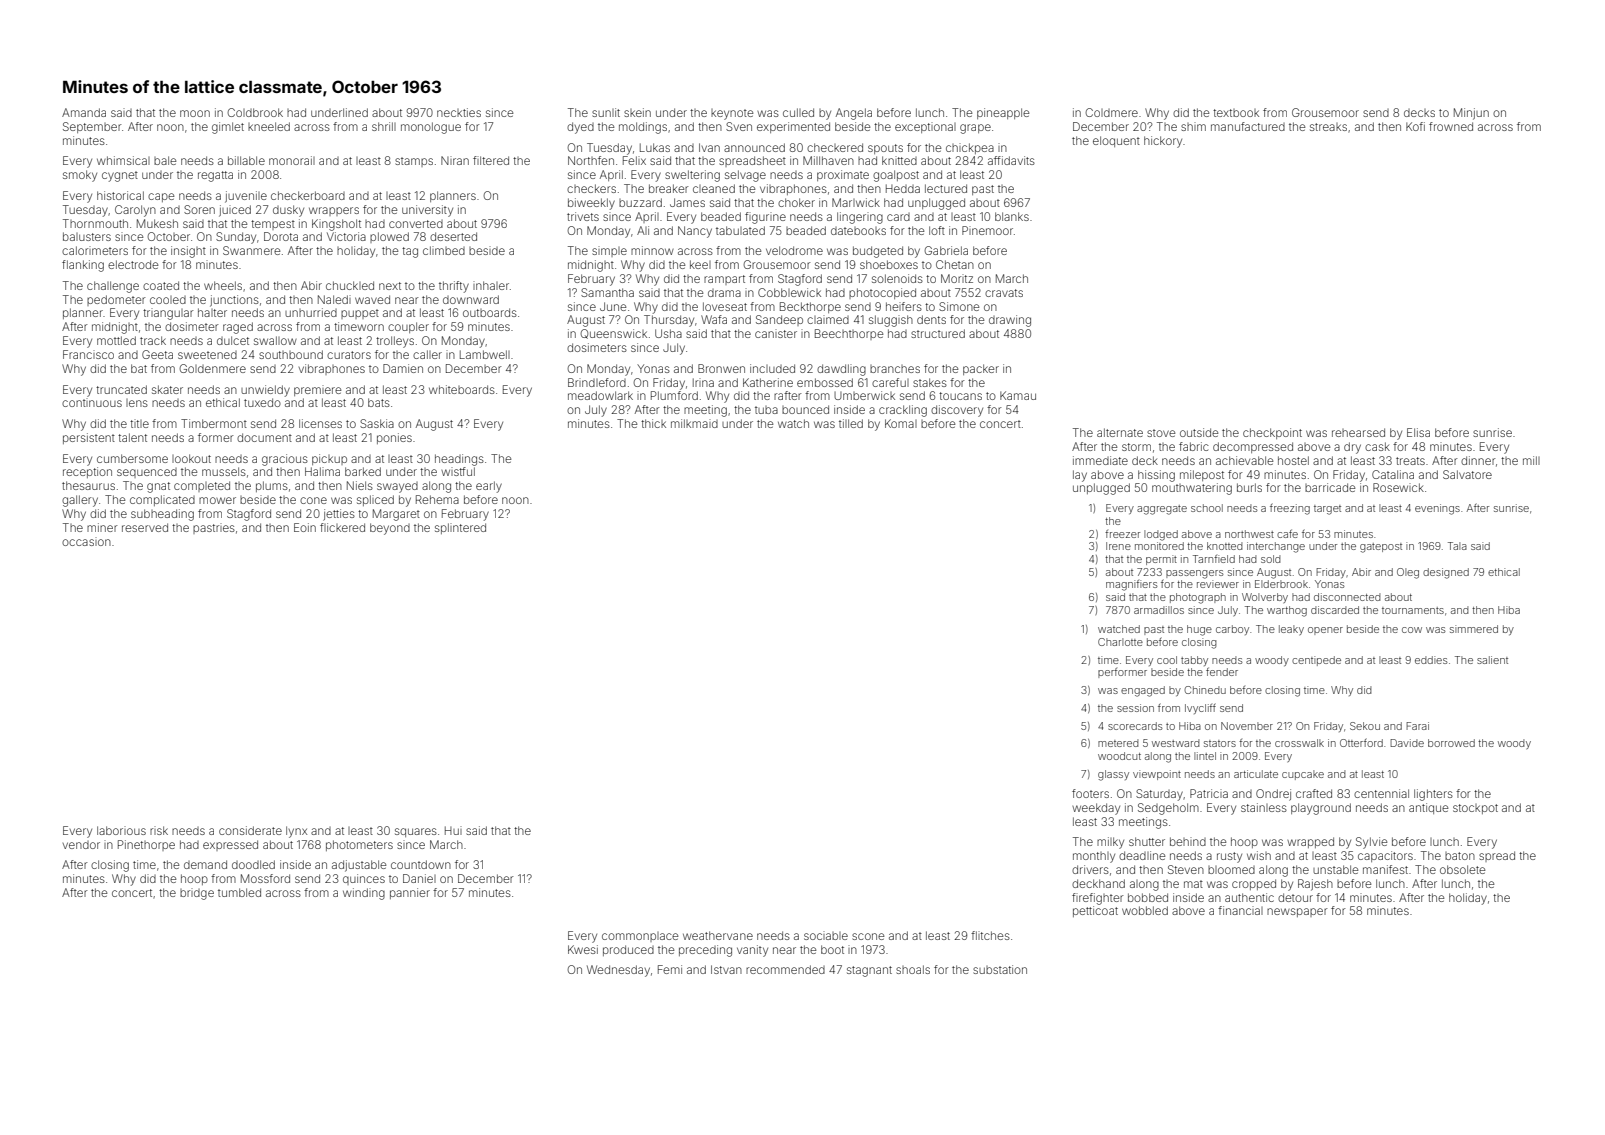 The height and width of the document is (1135, 1605). I want to click on session, so click(1135, 708).
